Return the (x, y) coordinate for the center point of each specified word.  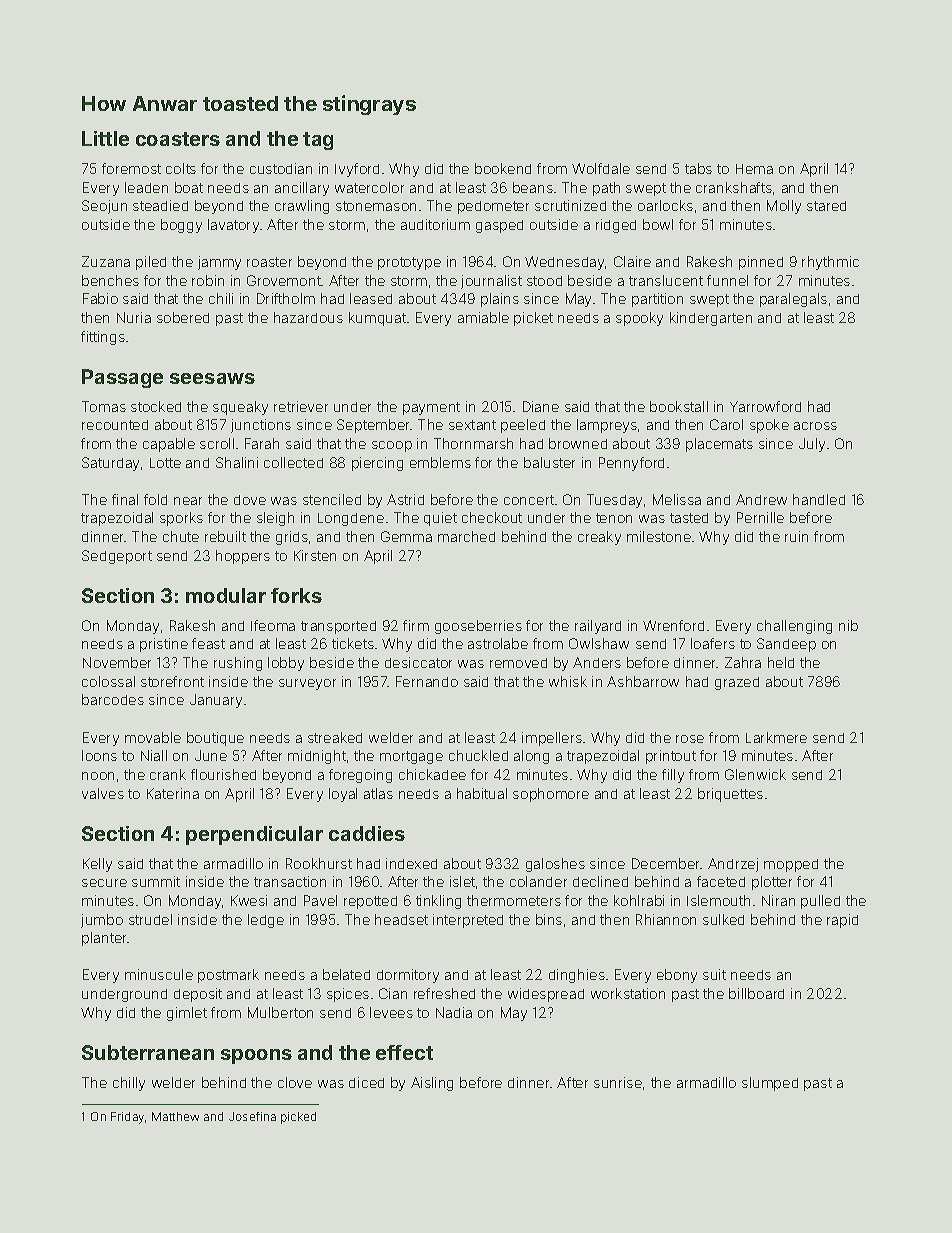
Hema (754, 169)
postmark (228, 976)
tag (318, 141)
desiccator (418, 662)
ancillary (302, 189)
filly (673, 776)
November (117, 662)
